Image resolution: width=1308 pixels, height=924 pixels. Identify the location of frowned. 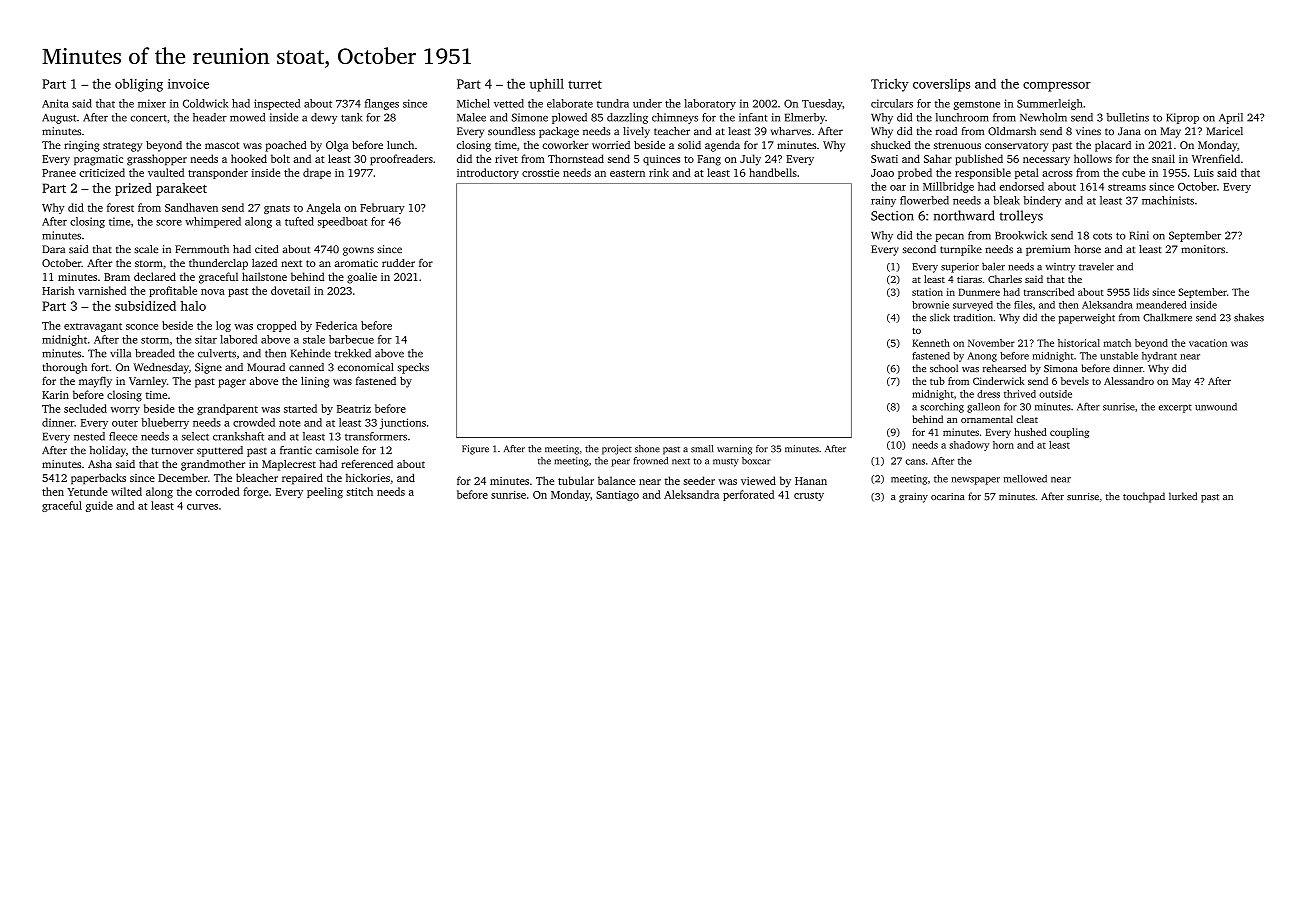
(651, 461).
